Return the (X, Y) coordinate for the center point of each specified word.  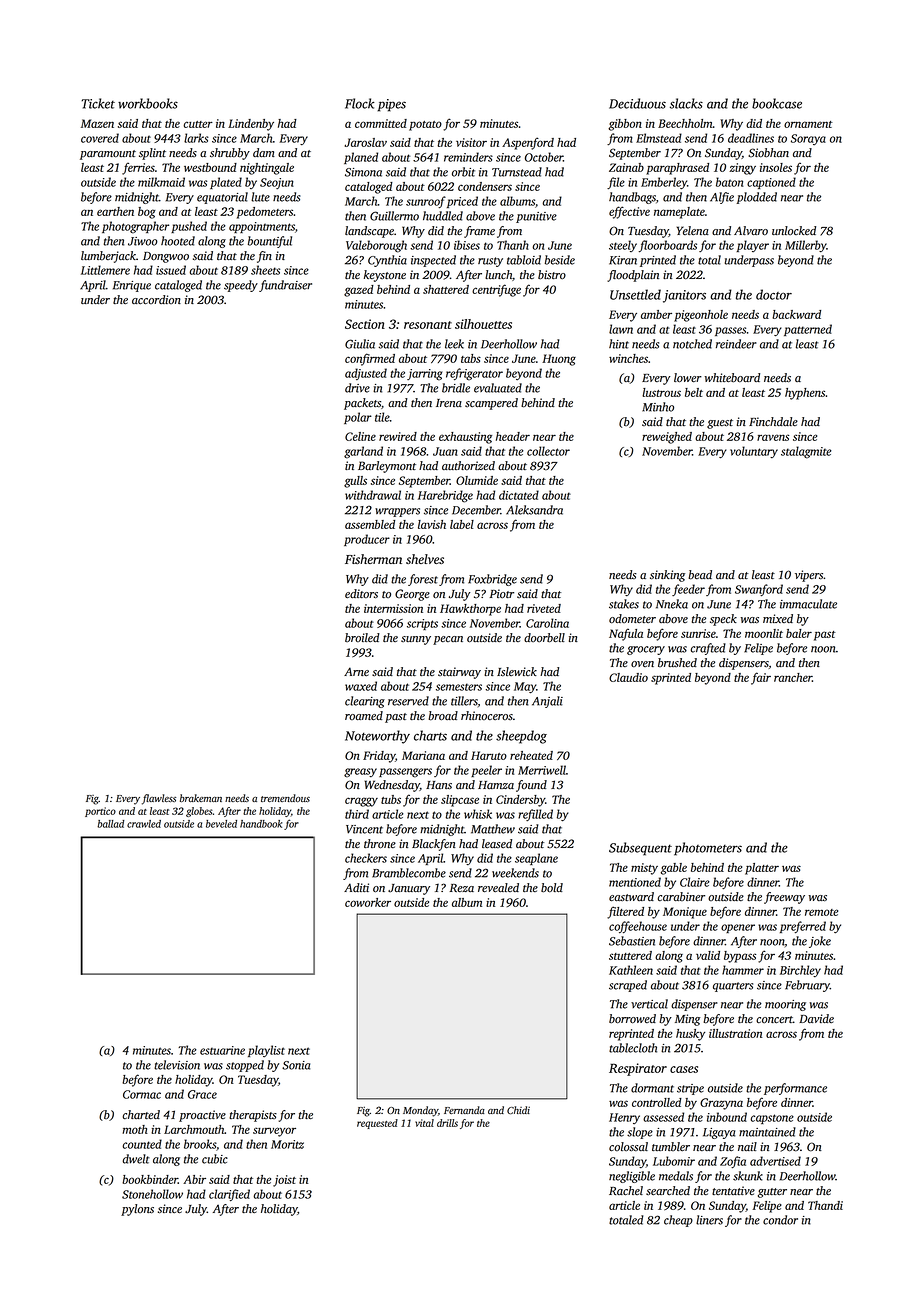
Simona (363, 172)
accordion (156, 300)
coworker (368, 902)
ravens (773, 437)
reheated (531, 755)
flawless (159, 799)
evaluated (498, 388)
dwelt (136, 1159)
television (177, 1065)
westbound (210, 167)
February (807, 986)
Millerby (806, 246)
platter (762, 869)
